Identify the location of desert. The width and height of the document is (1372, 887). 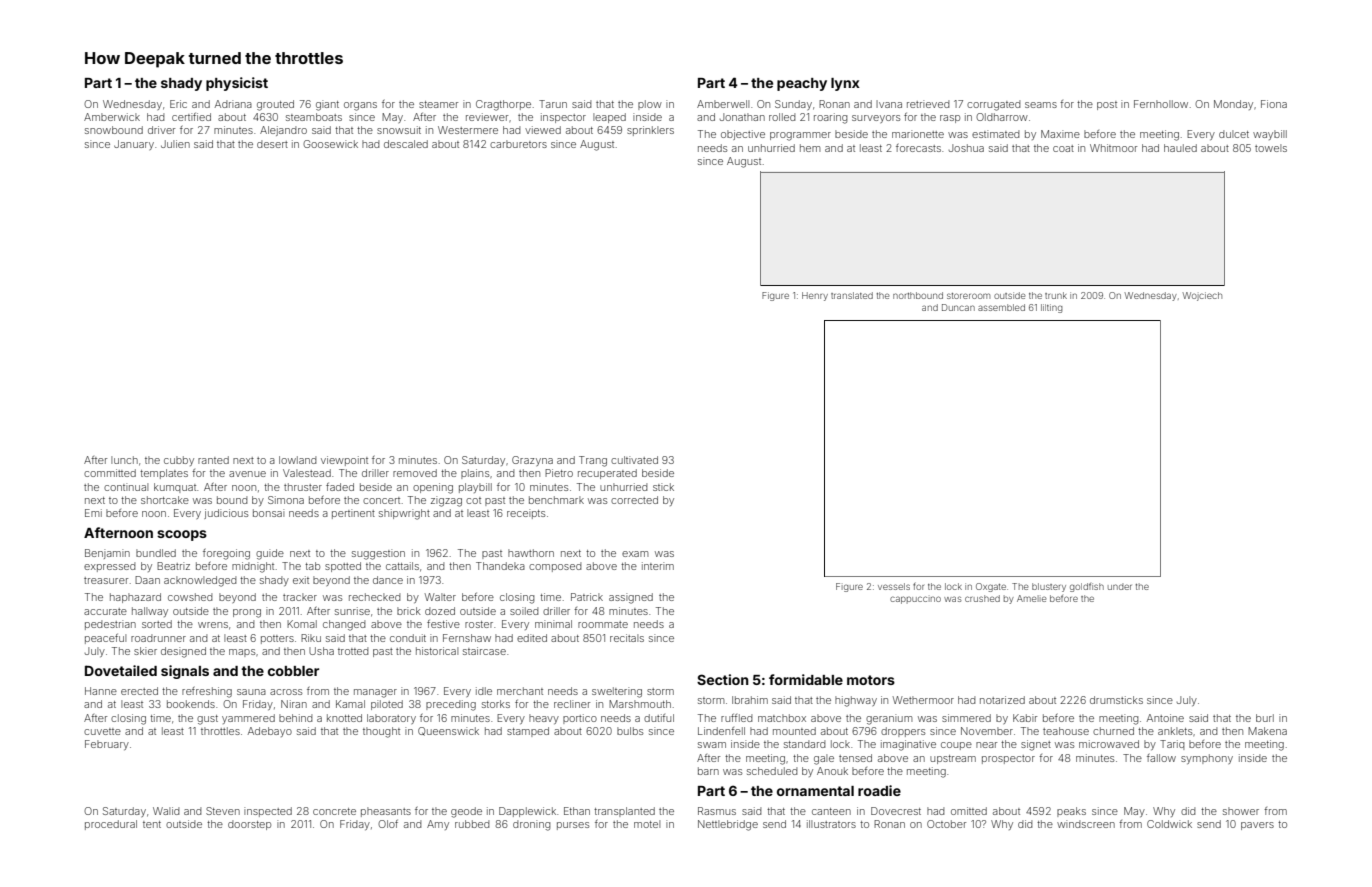
(272, 144).
